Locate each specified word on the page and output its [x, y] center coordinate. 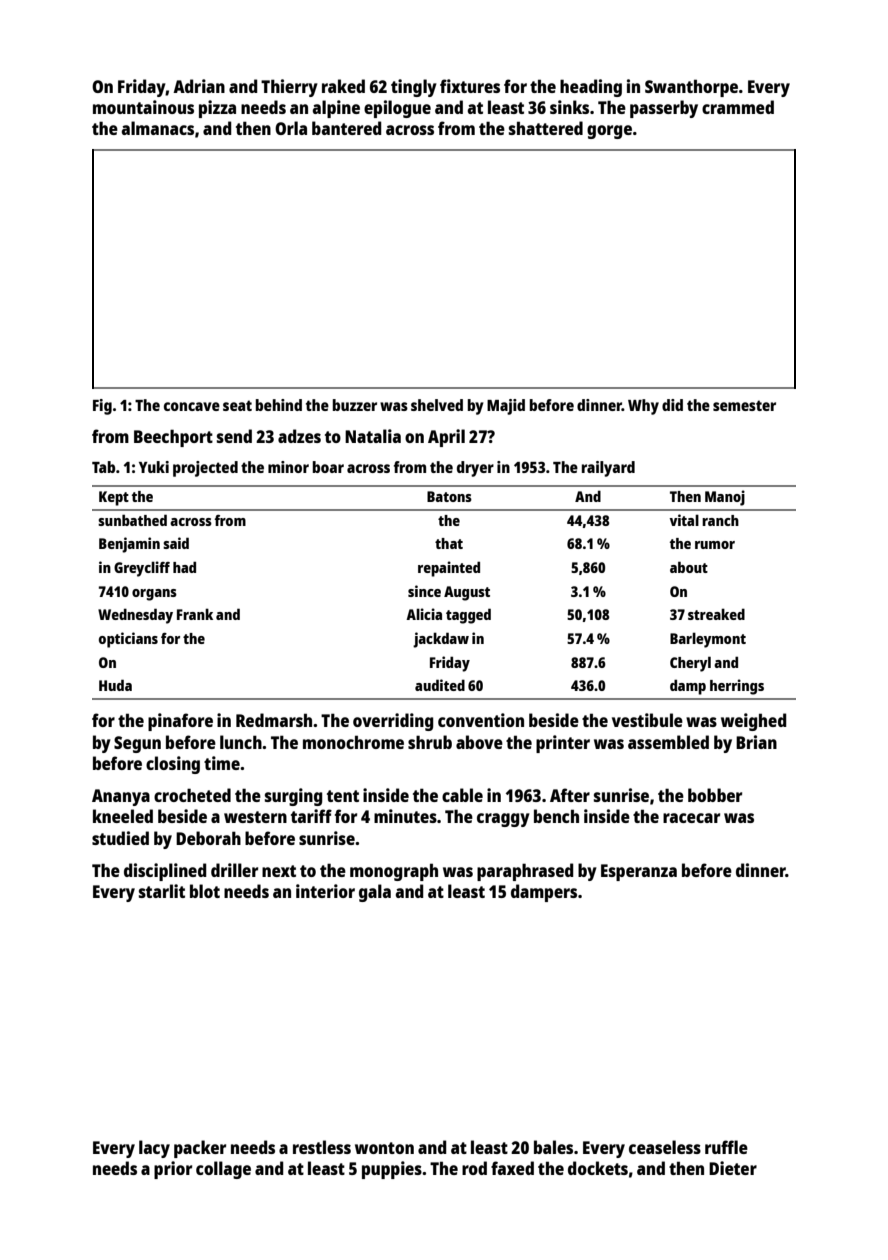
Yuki [154, 467]
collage [223, 1170]
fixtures [470, 86]
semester [744, 405]
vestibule [647, 720]
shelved [437, 405]
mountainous [143, 107]
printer [563, 744]
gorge [609, 132]
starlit [162, 891]
